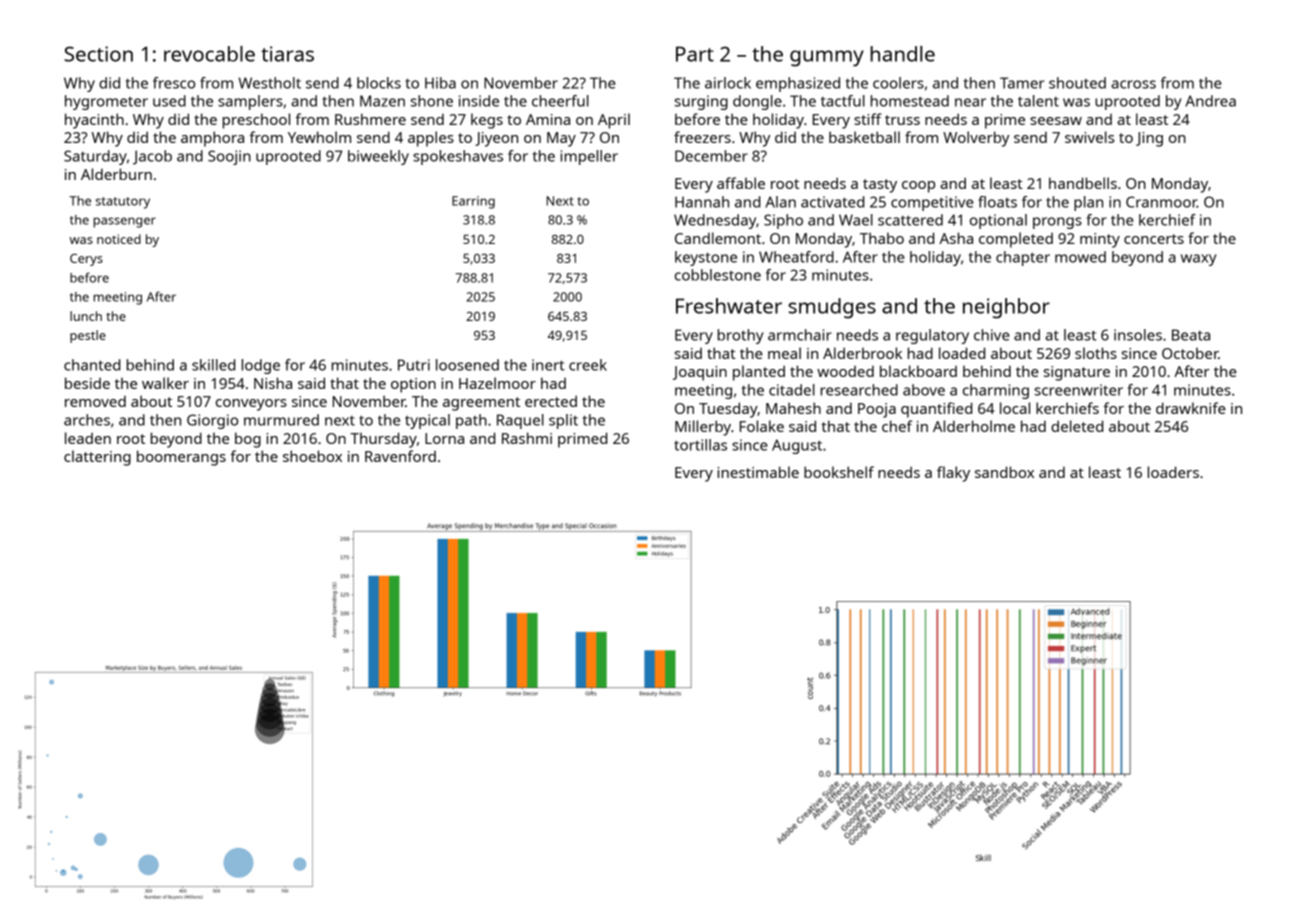  Describe the element at coordinates (827, 58) in the page. I see `gummy` at that location.
